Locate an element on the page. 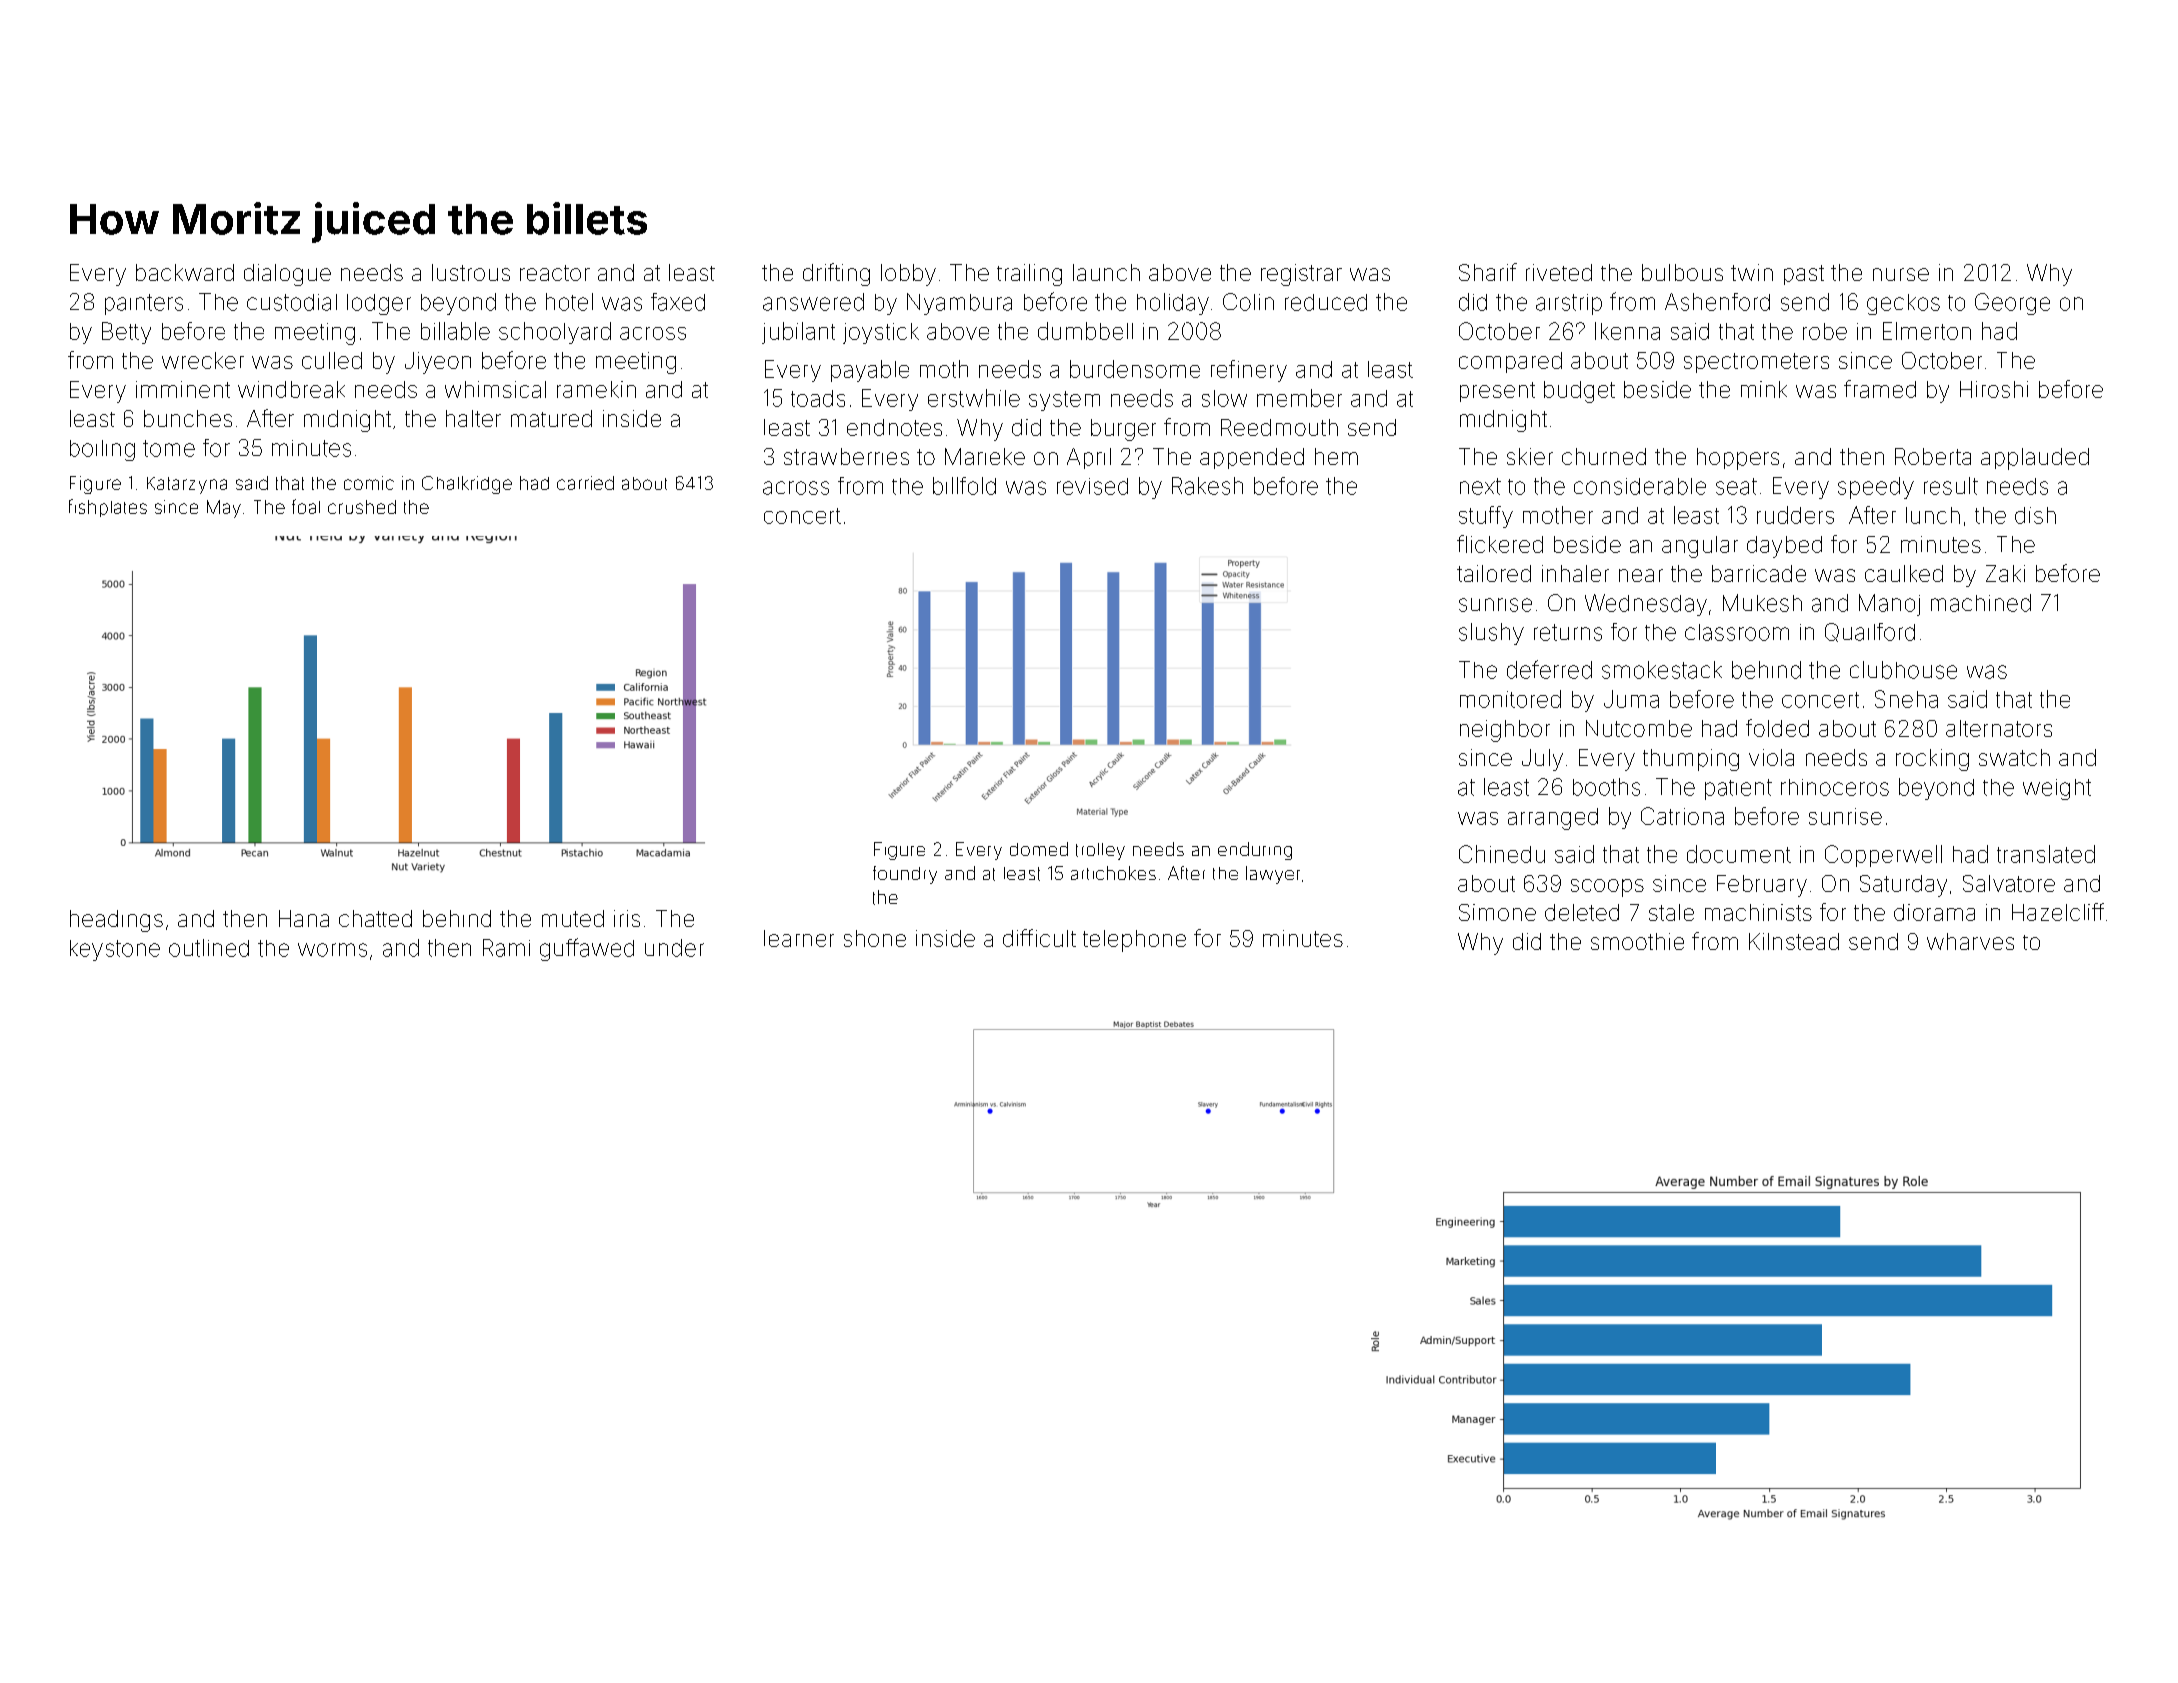 The width and height of the document is (2178, 1683). worms is located at coordinates (332, 950).
